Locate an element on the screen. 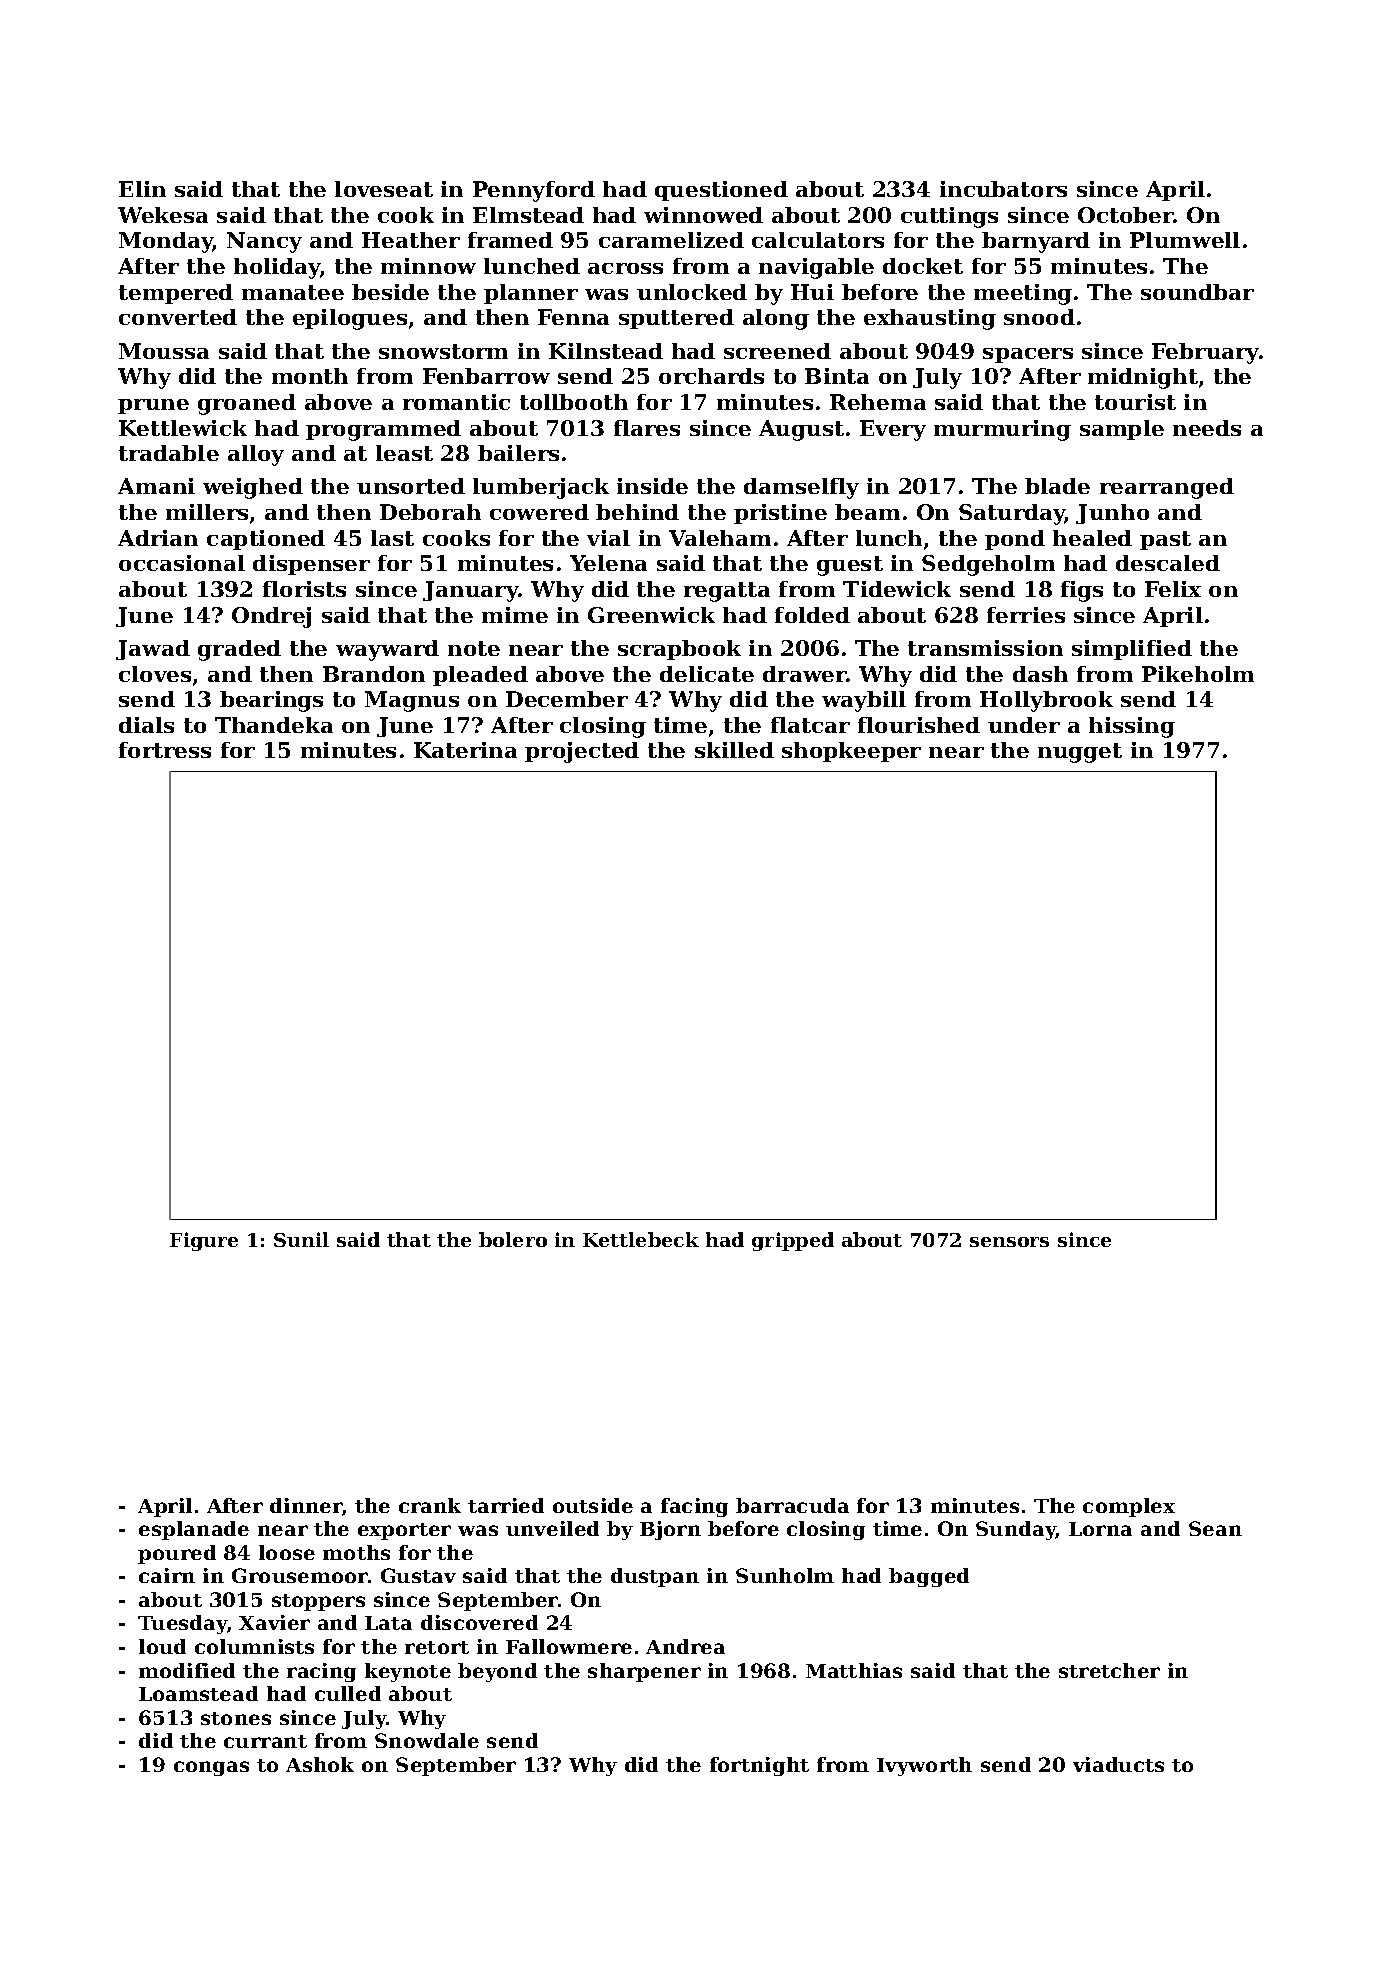  dinner is located at coordinates (306, 1505).
